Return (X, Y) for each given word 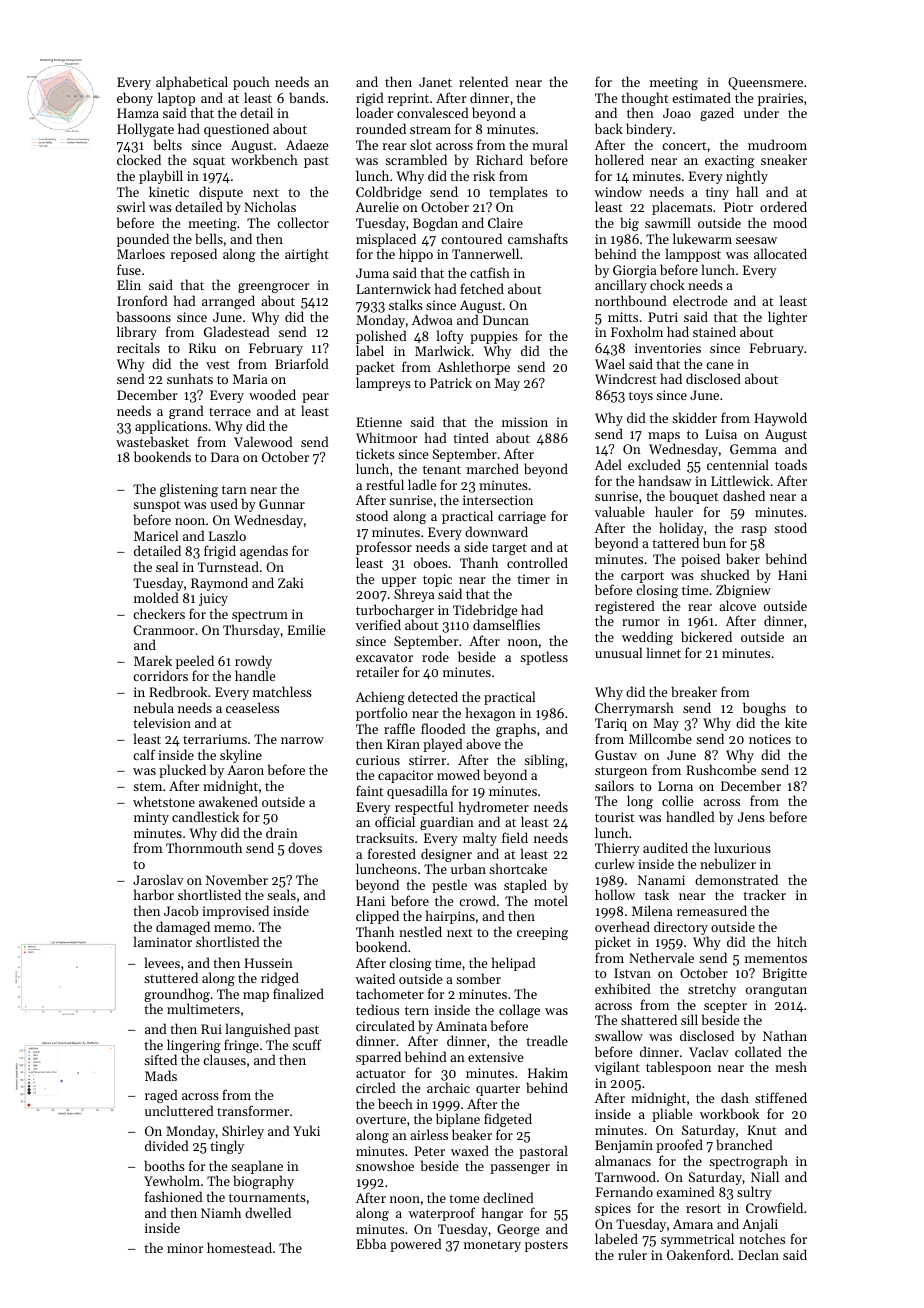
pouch (251, 83)
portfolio (382, 714)
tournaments (267, 1197)
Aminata (461, 1026)
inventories (668, 348)
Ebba (371, 1243)
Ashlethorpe (473, 368)
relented (483, 81)
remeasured (712, 910)
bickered (706, 636)
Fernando (624, 1191)
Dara (225, 457)
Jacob (181, 910)
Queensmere (765, 83)
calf (144, 754)
